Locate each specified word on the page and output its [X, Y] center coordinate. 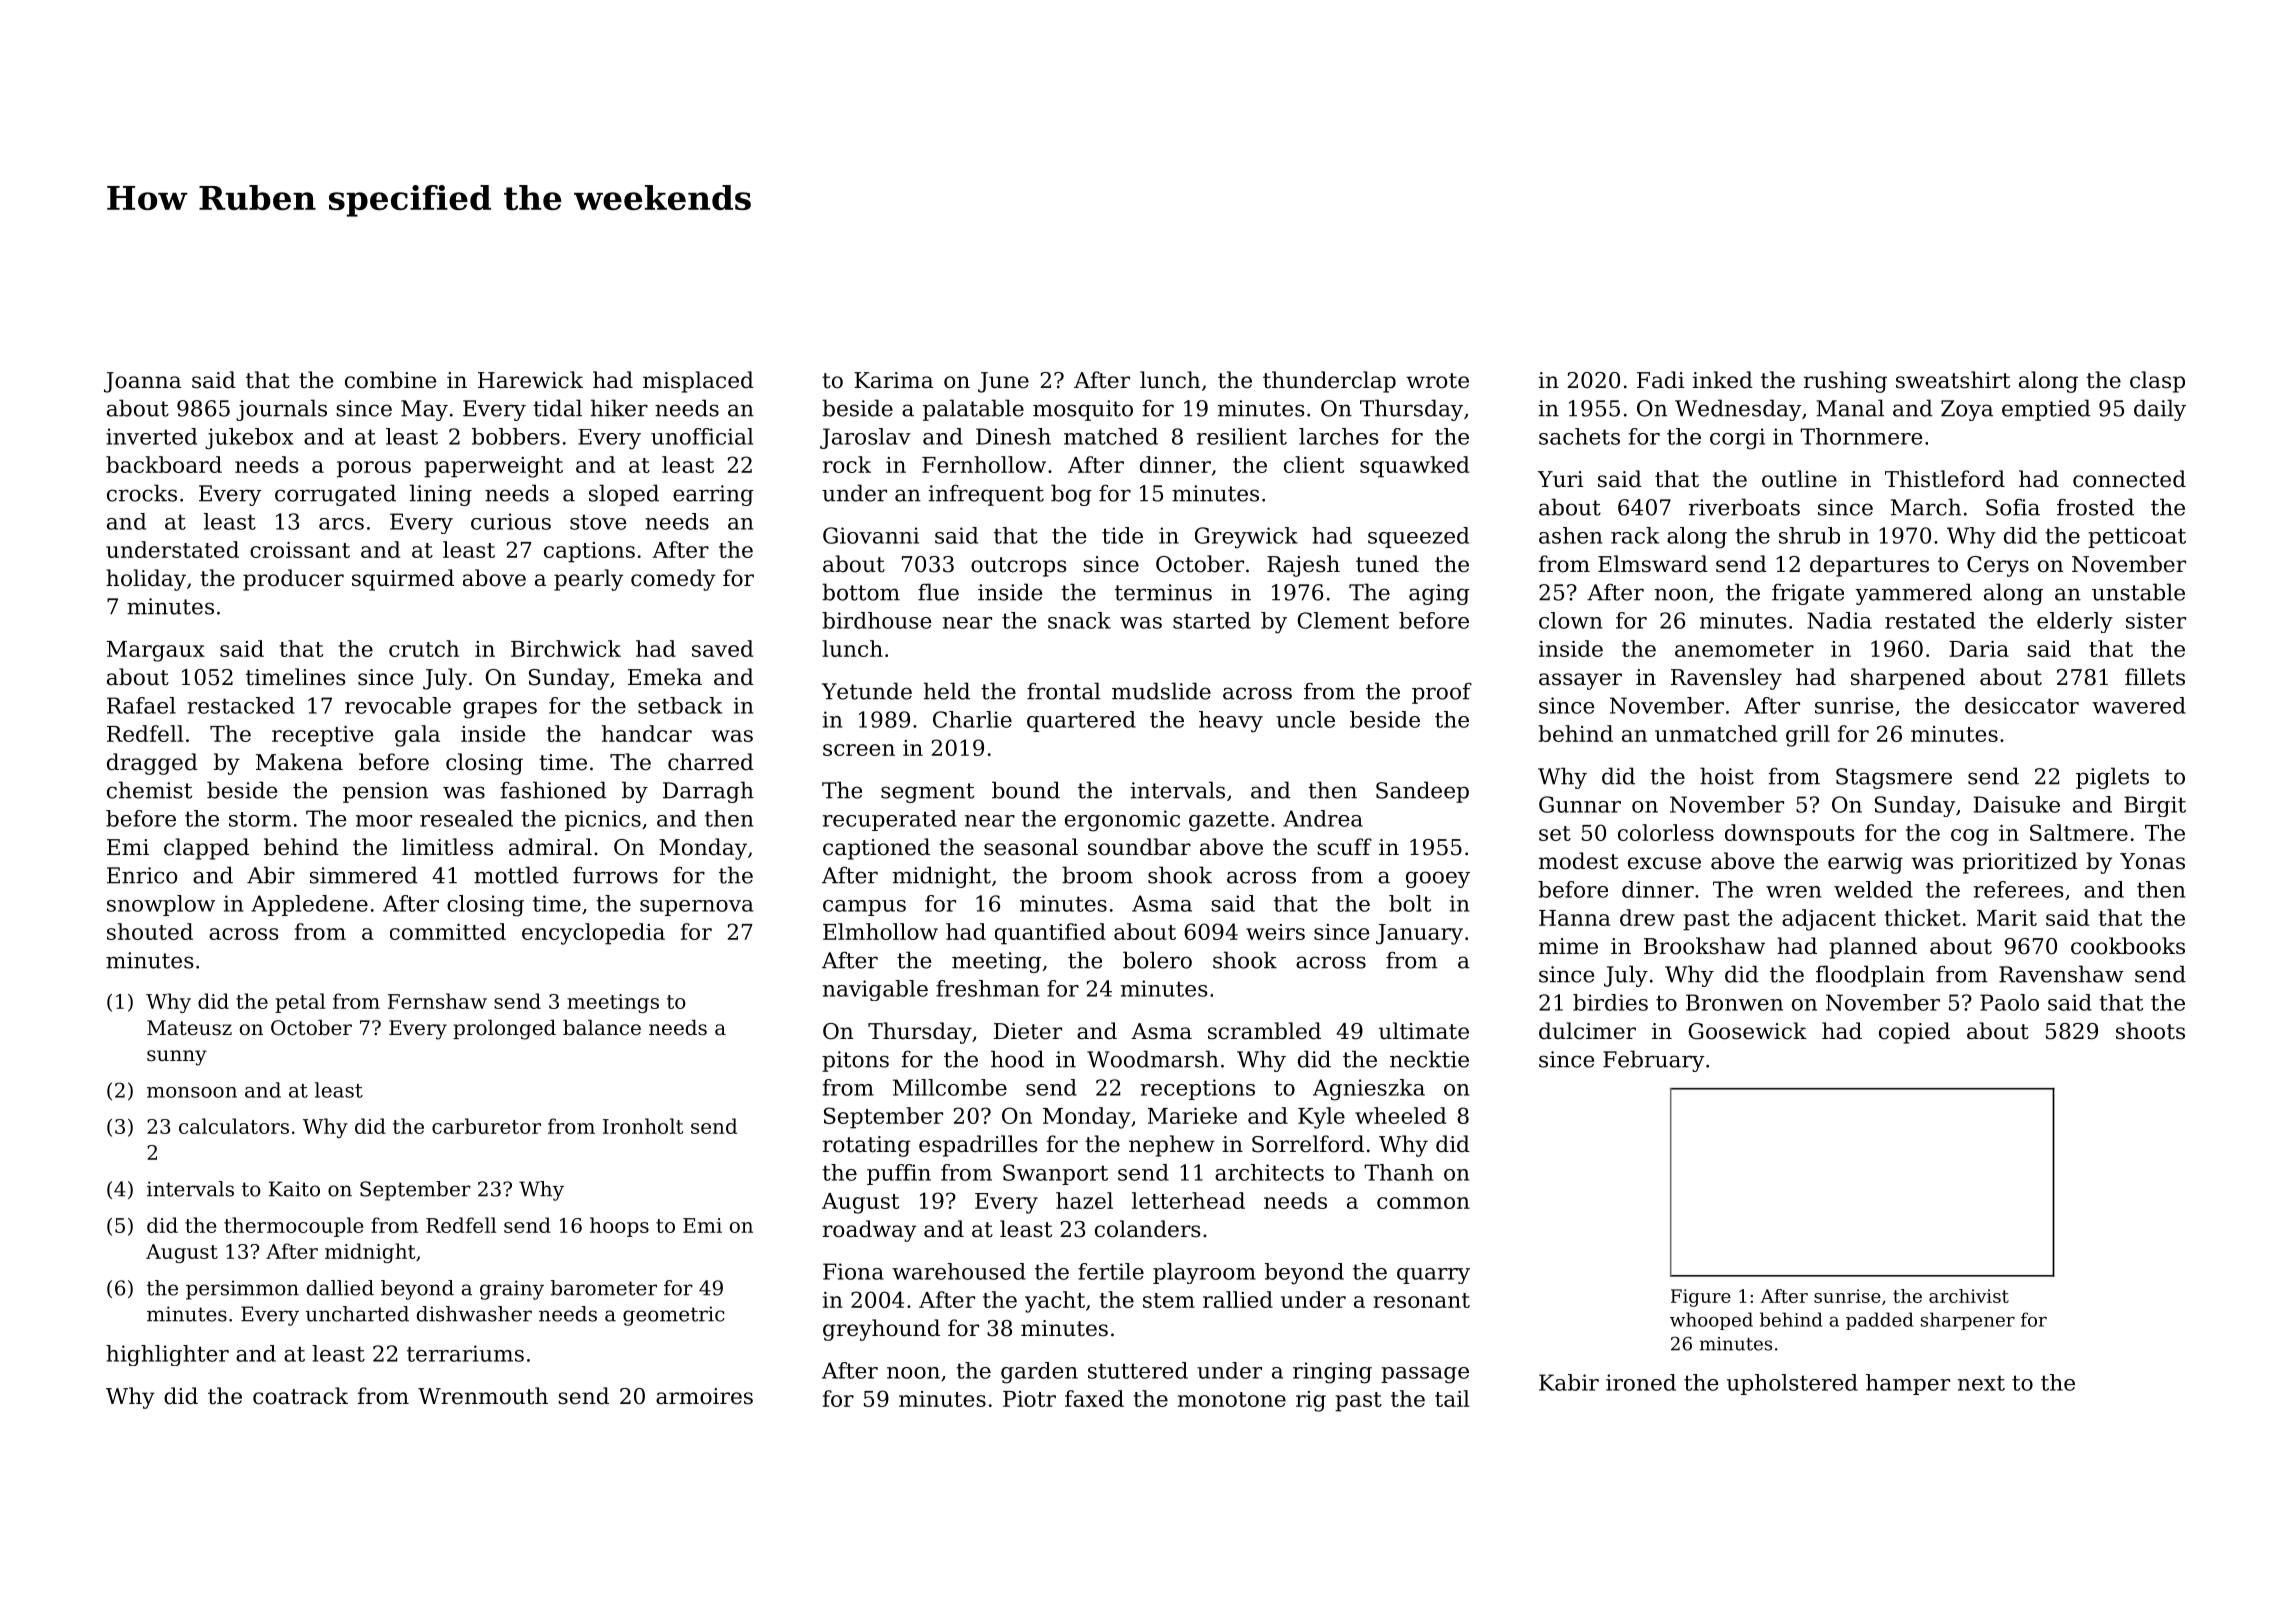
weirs [1275, 932]
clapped [206, 849]
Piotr [1029, 1399]
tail [1452, 1398]
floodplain [1870, 976]
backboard [164, 464]
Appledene [309, 905]
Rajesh [1303, 566]
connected [2129, 479]
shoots [2150, 1031]
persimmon [242, 1290]
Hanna [1575, 918]
